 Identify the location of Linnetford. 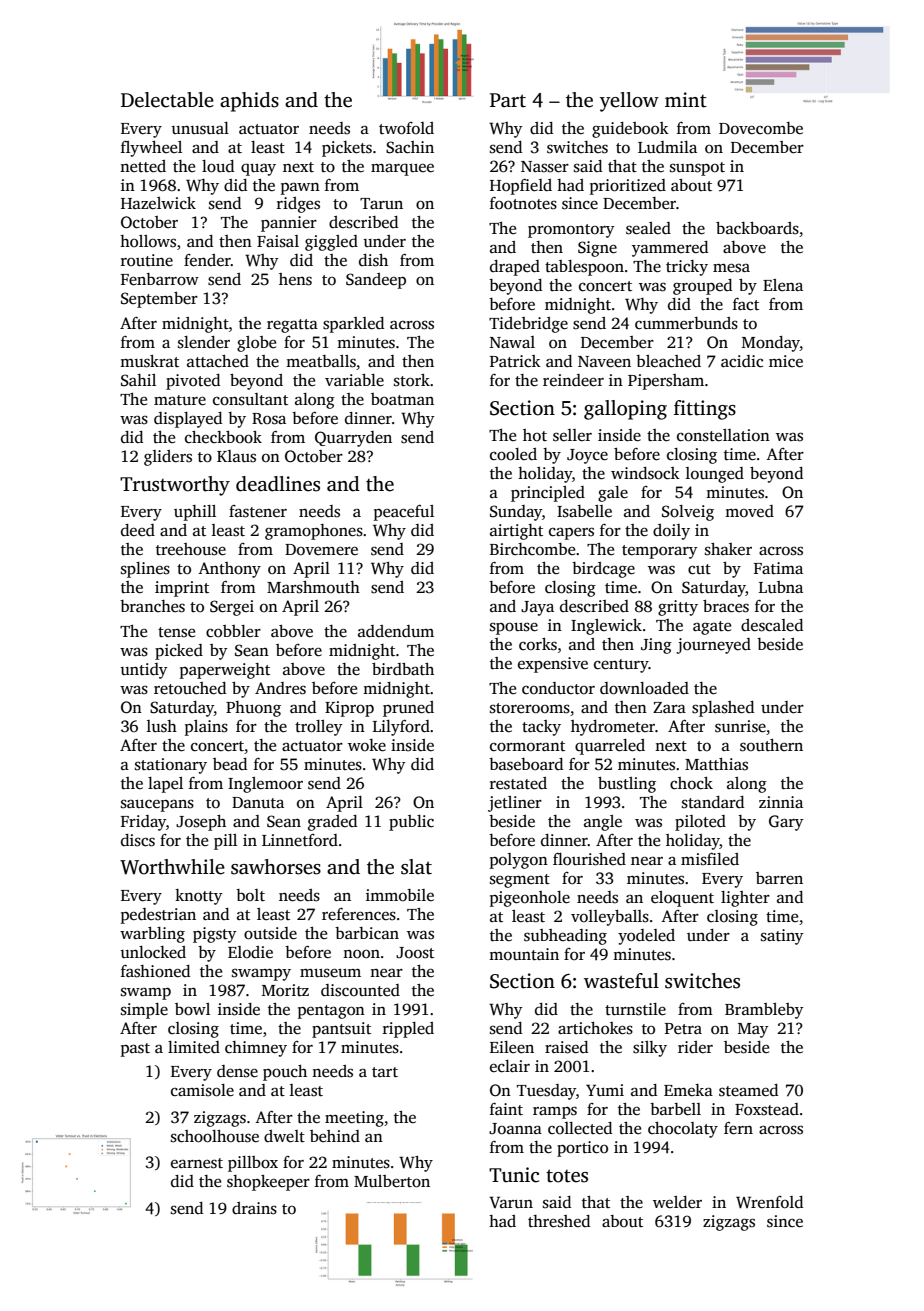
(300, 840).
